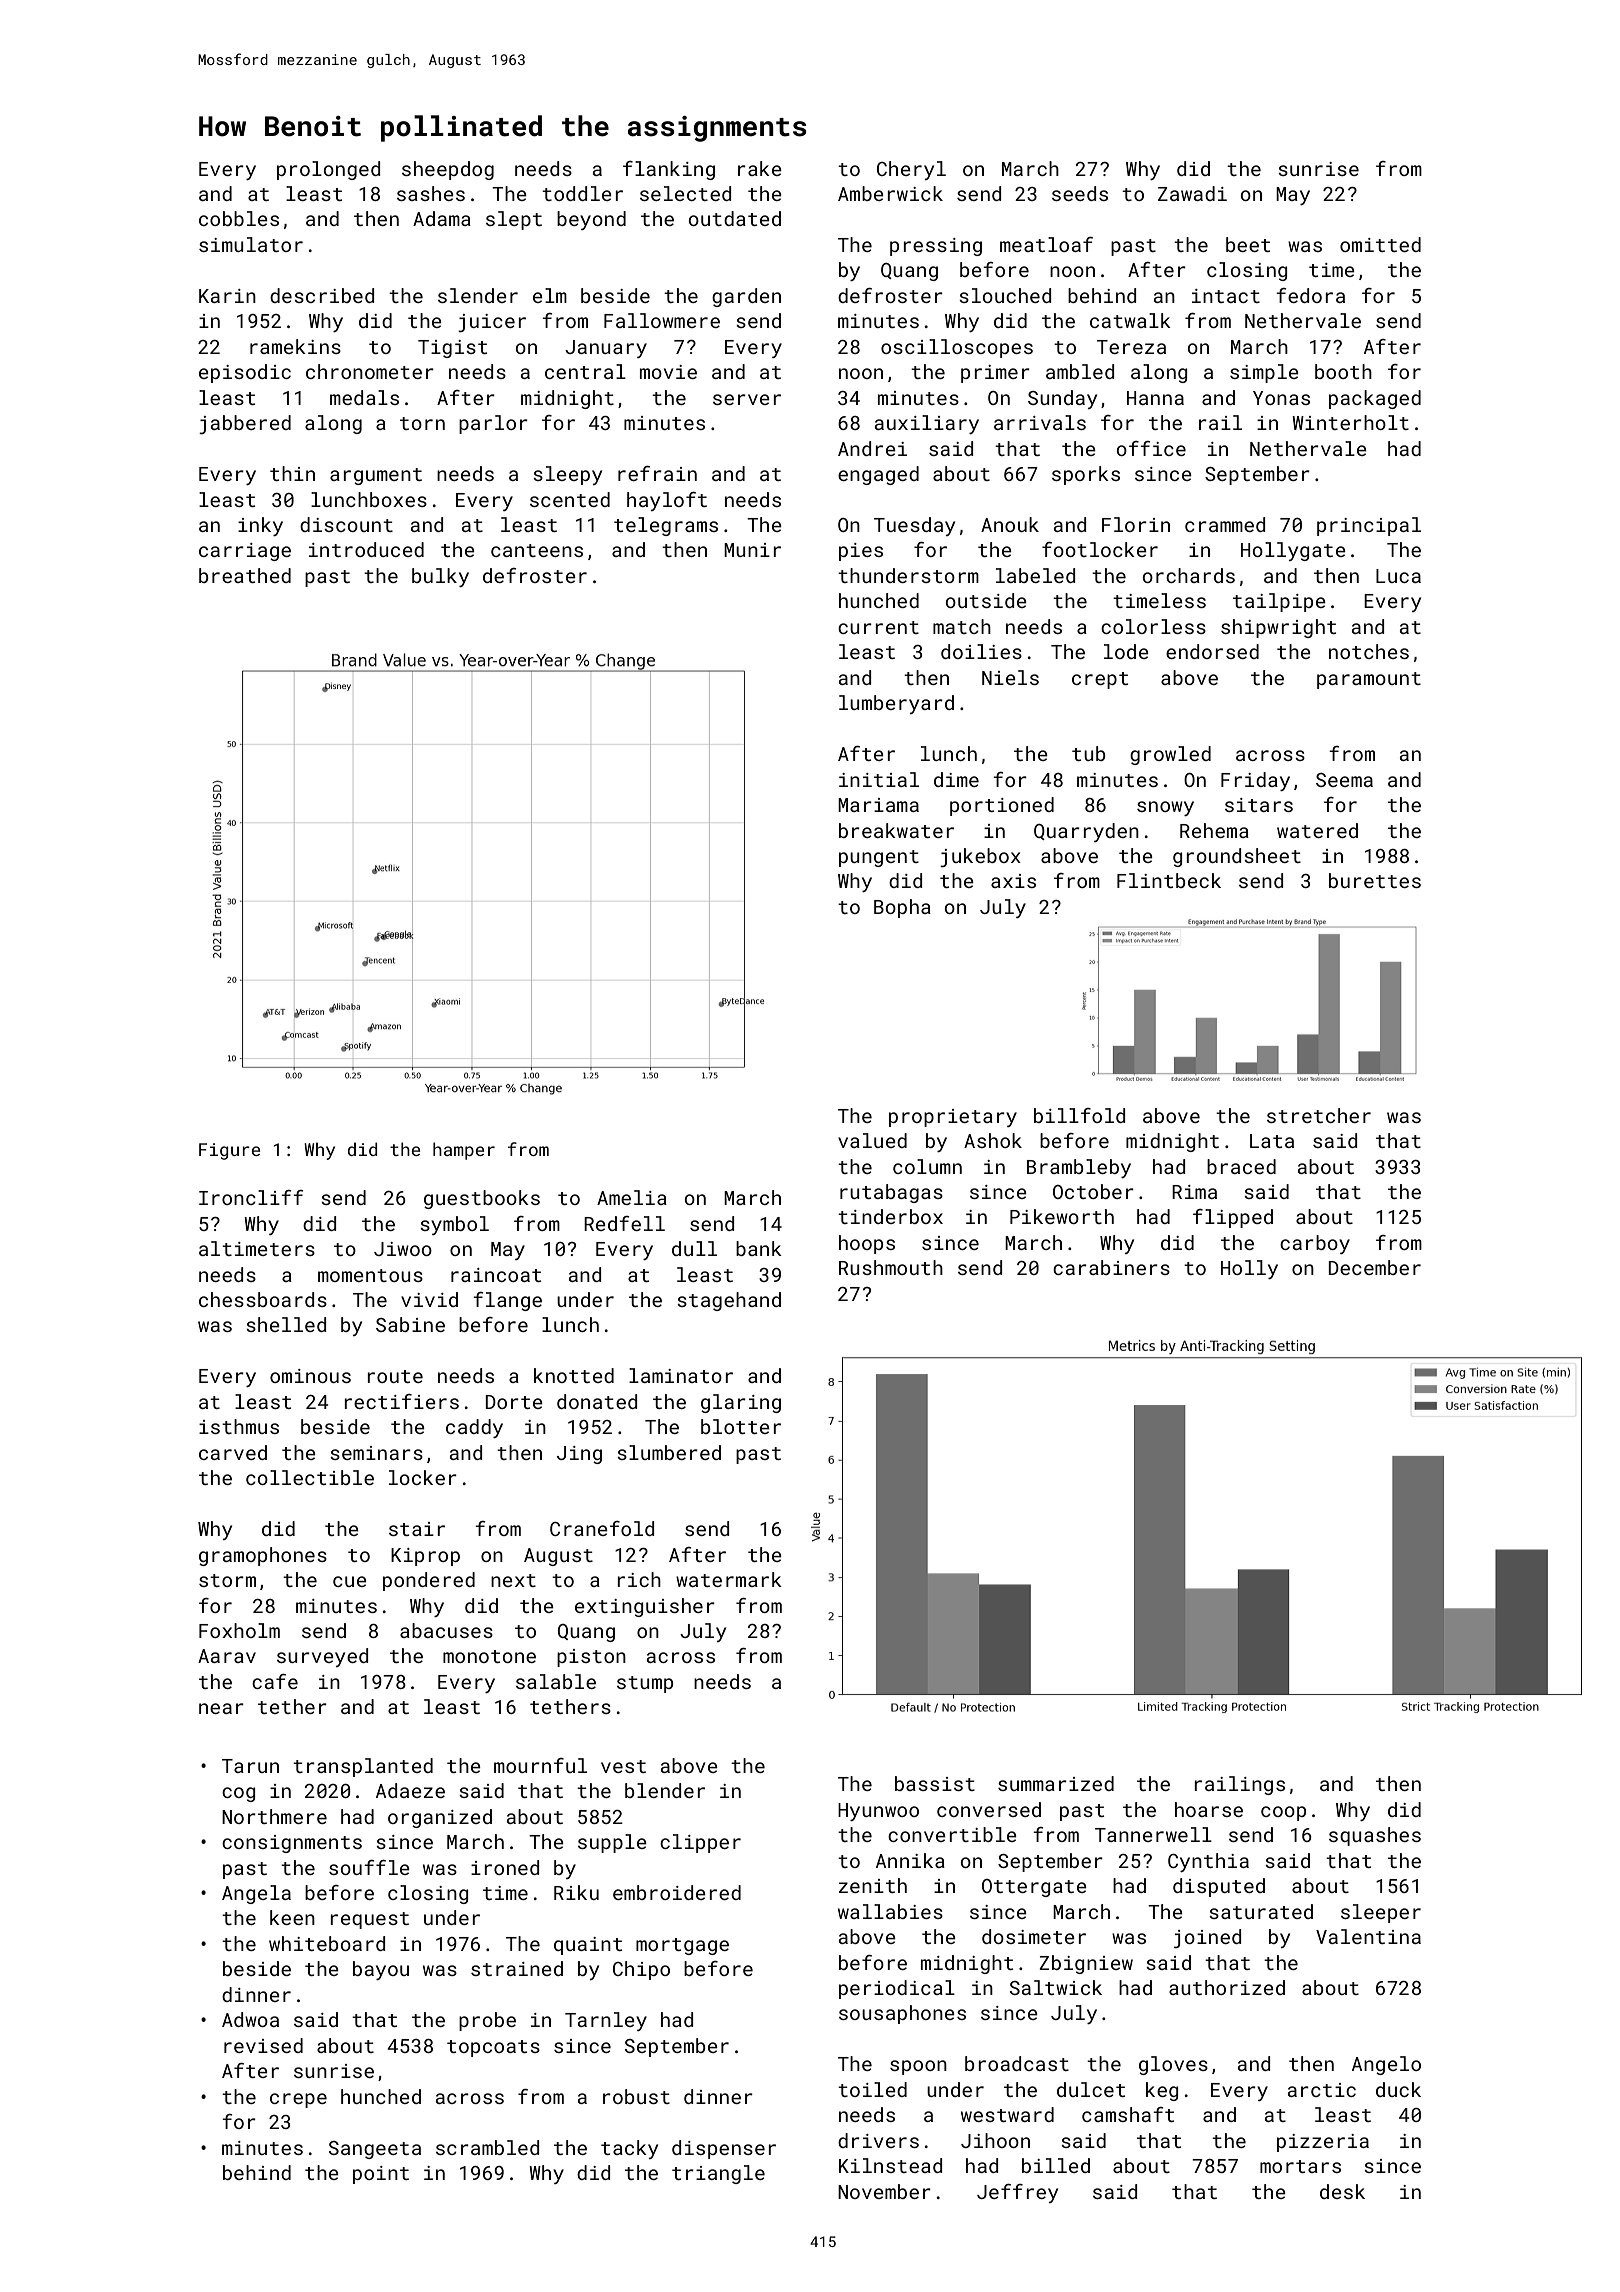  What do you see at coordinates (238, 1794) in the screenshot?
I see `cog` at bounding box center [238, 1794].
